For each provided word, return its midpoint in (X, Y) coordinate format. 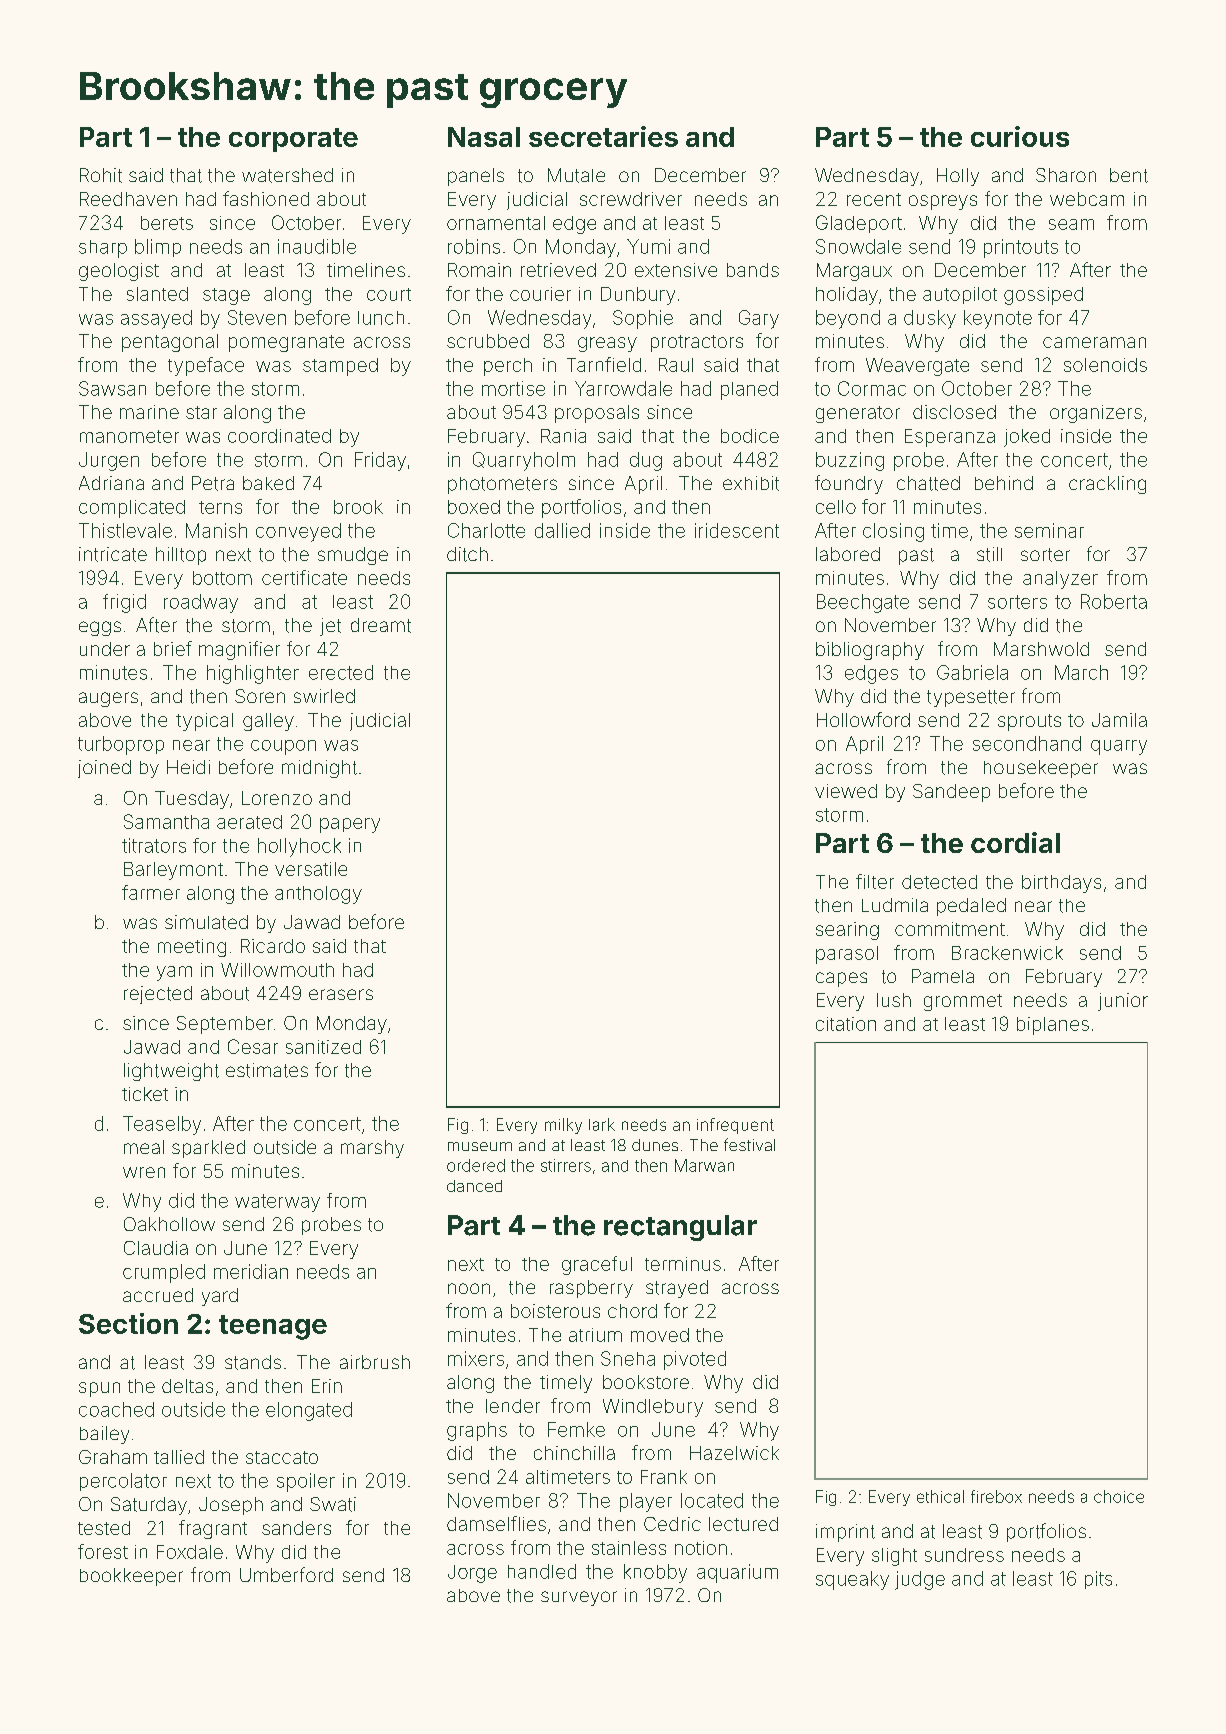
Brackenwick (1007, 953)
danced (474, 1186)
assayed (156, 319)
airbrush (375, 1362)
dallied (562, 530)
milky (563, 1126)
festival (749, 1144)
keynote (998, 319)
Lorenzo (277, 798)
